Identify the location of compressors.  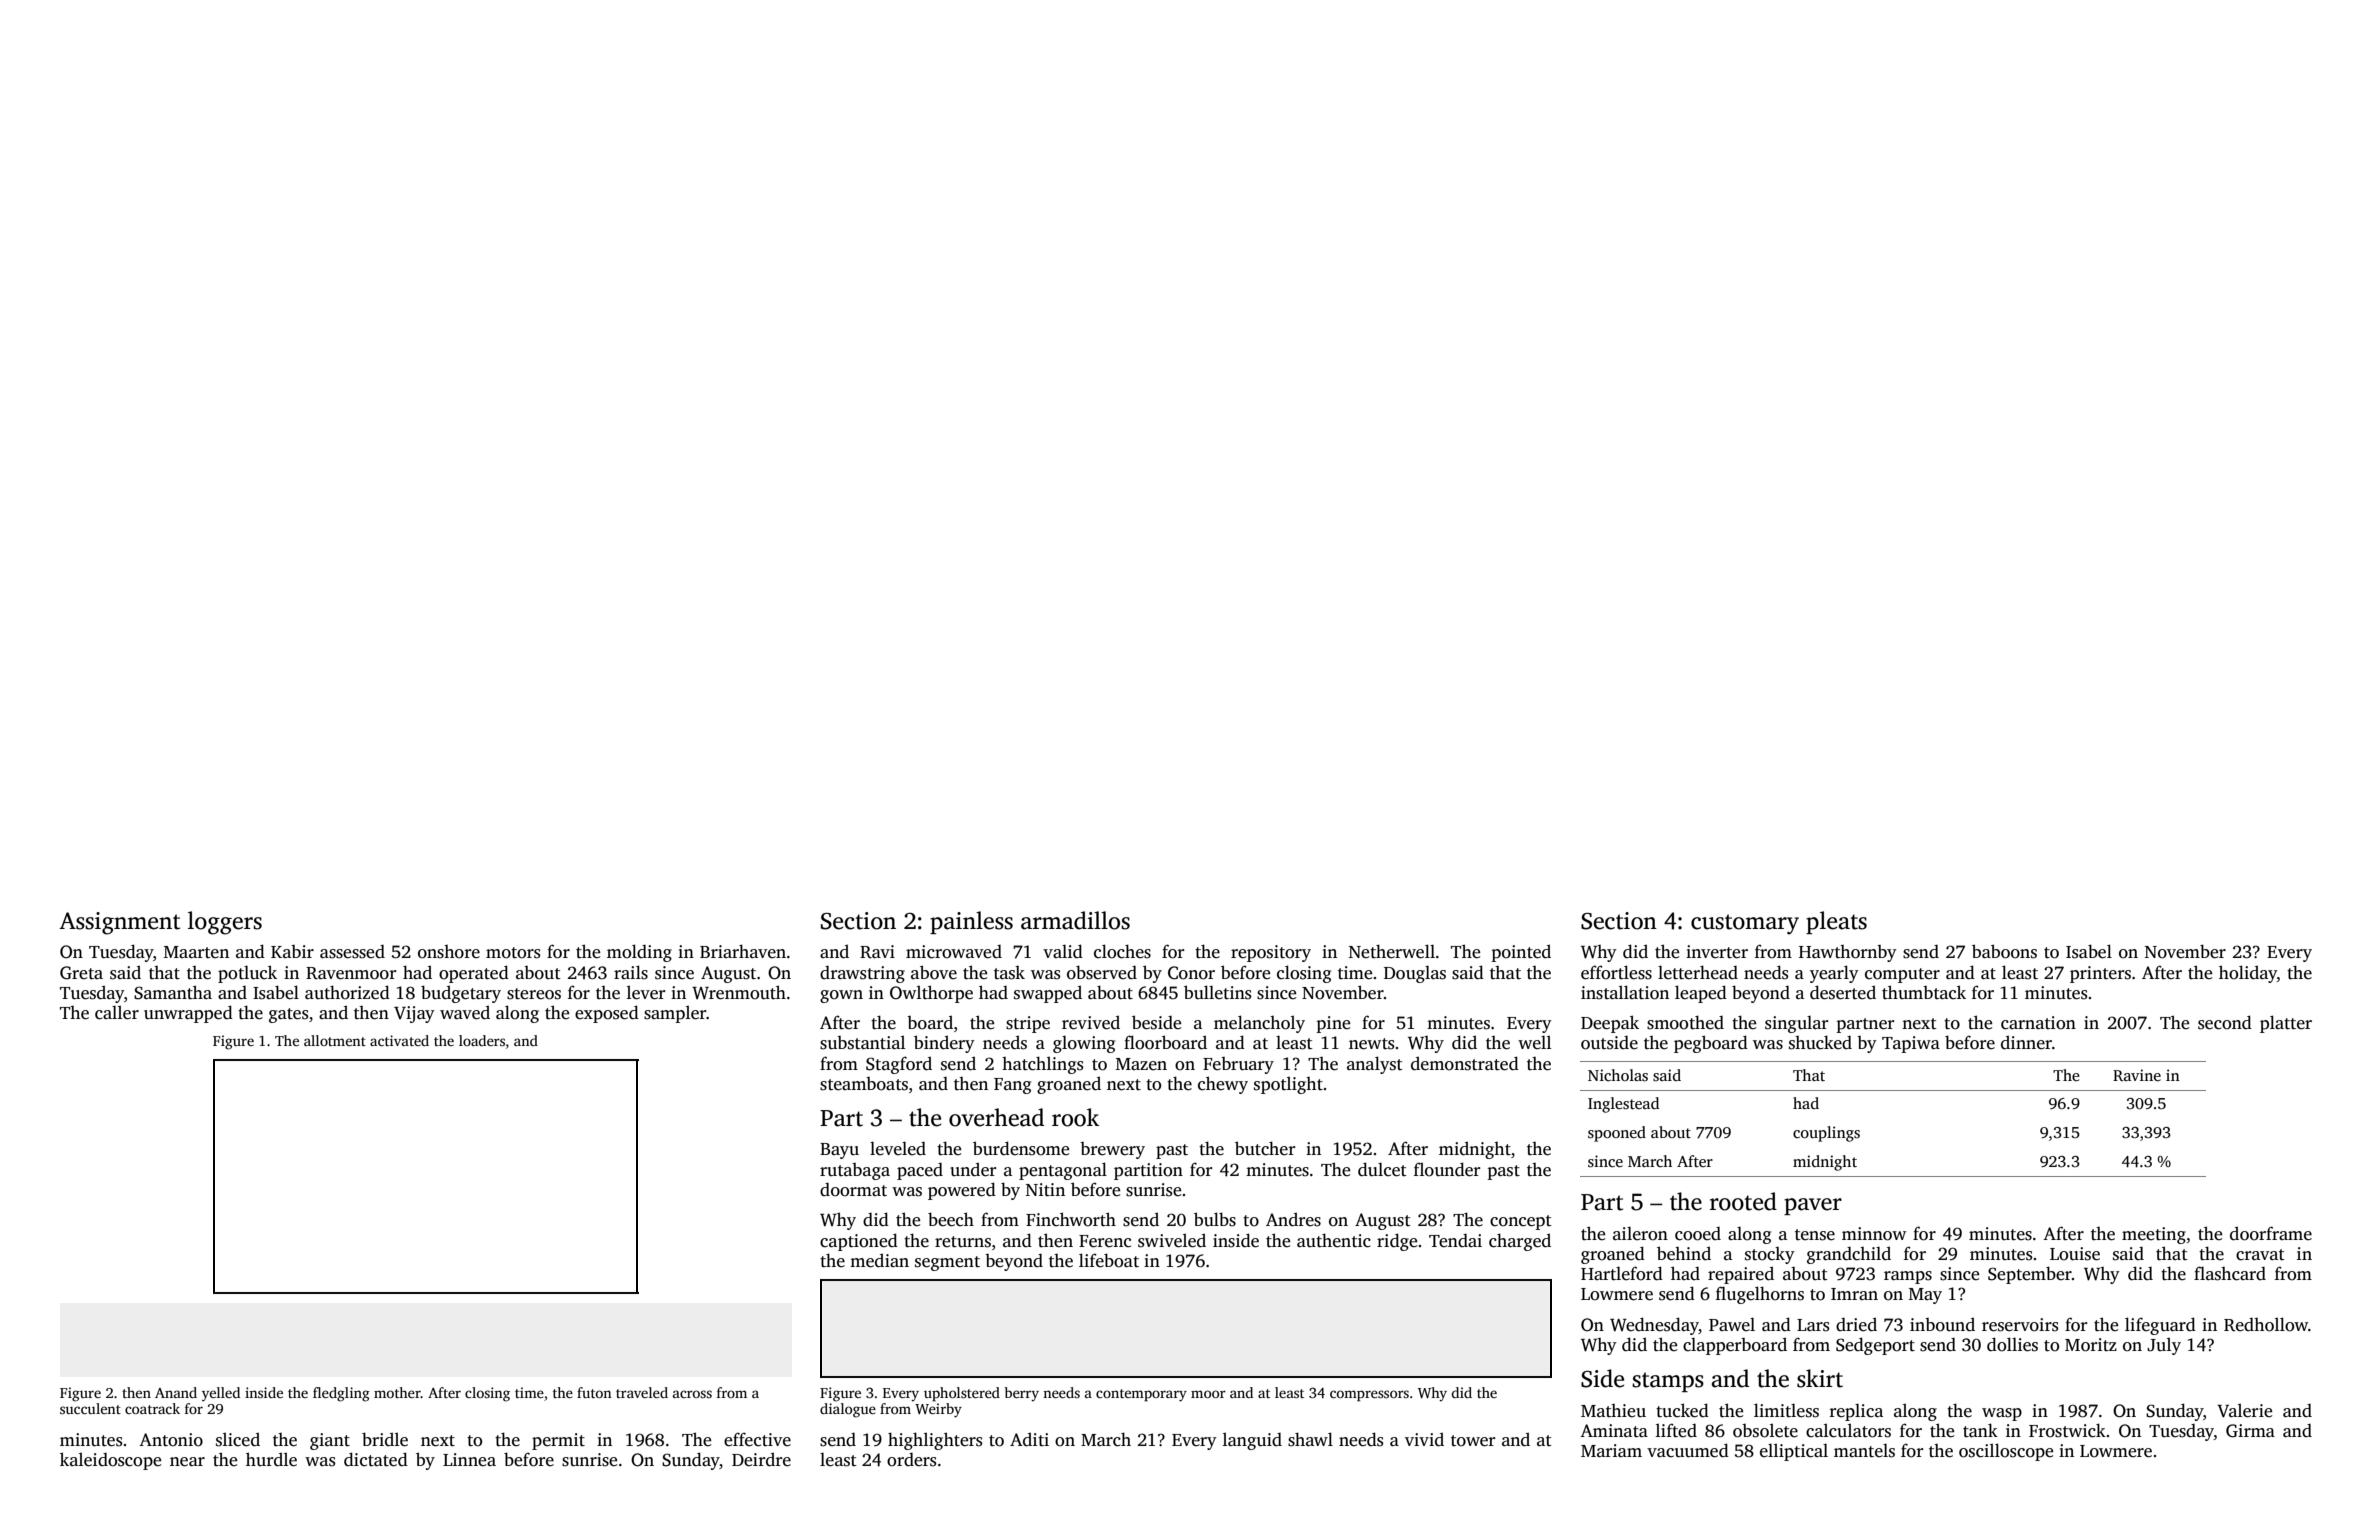
(1369, 1396).
